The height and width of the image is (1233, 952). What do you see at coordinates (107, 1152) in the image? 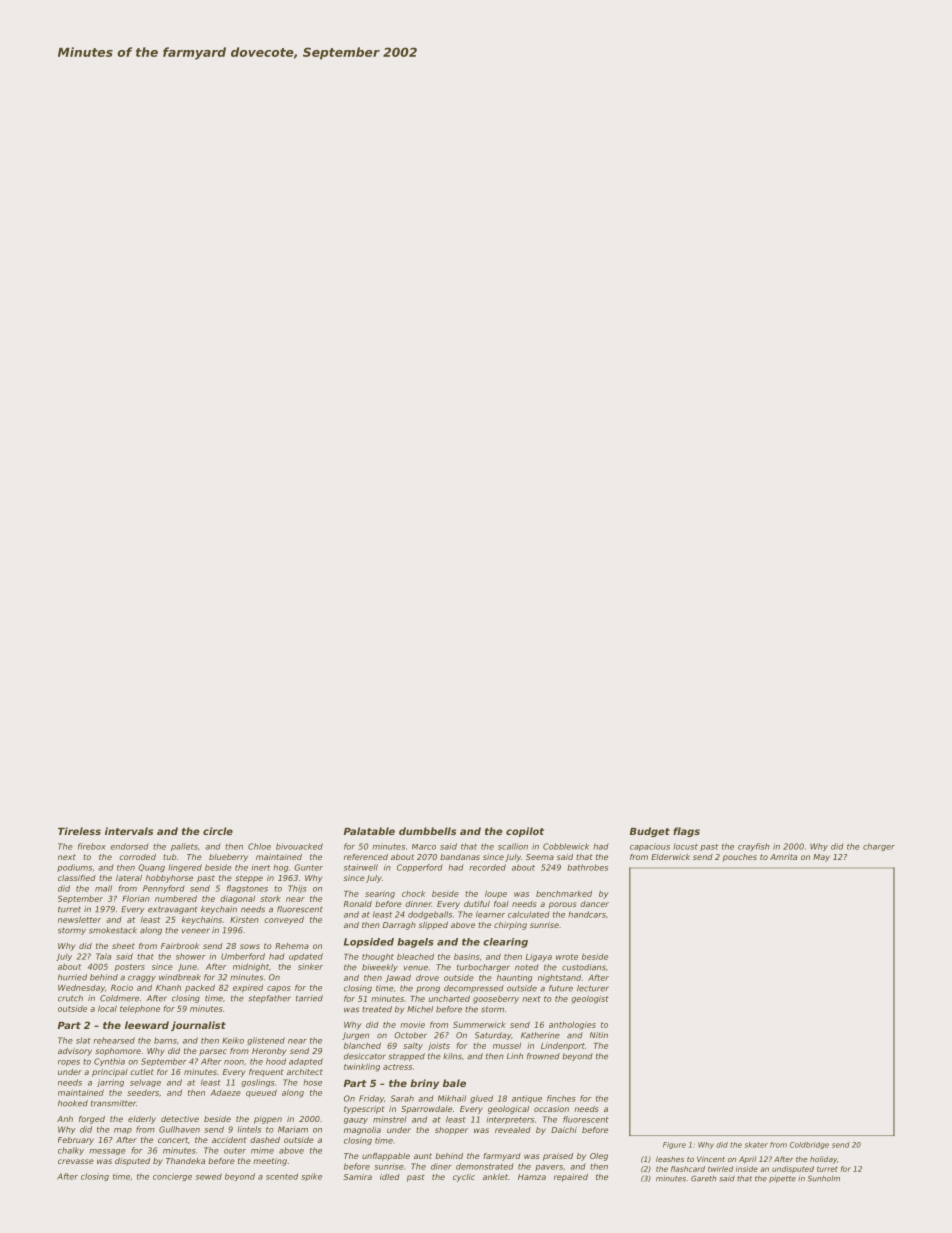
I see `message` at bounding box center [107, 1152].
